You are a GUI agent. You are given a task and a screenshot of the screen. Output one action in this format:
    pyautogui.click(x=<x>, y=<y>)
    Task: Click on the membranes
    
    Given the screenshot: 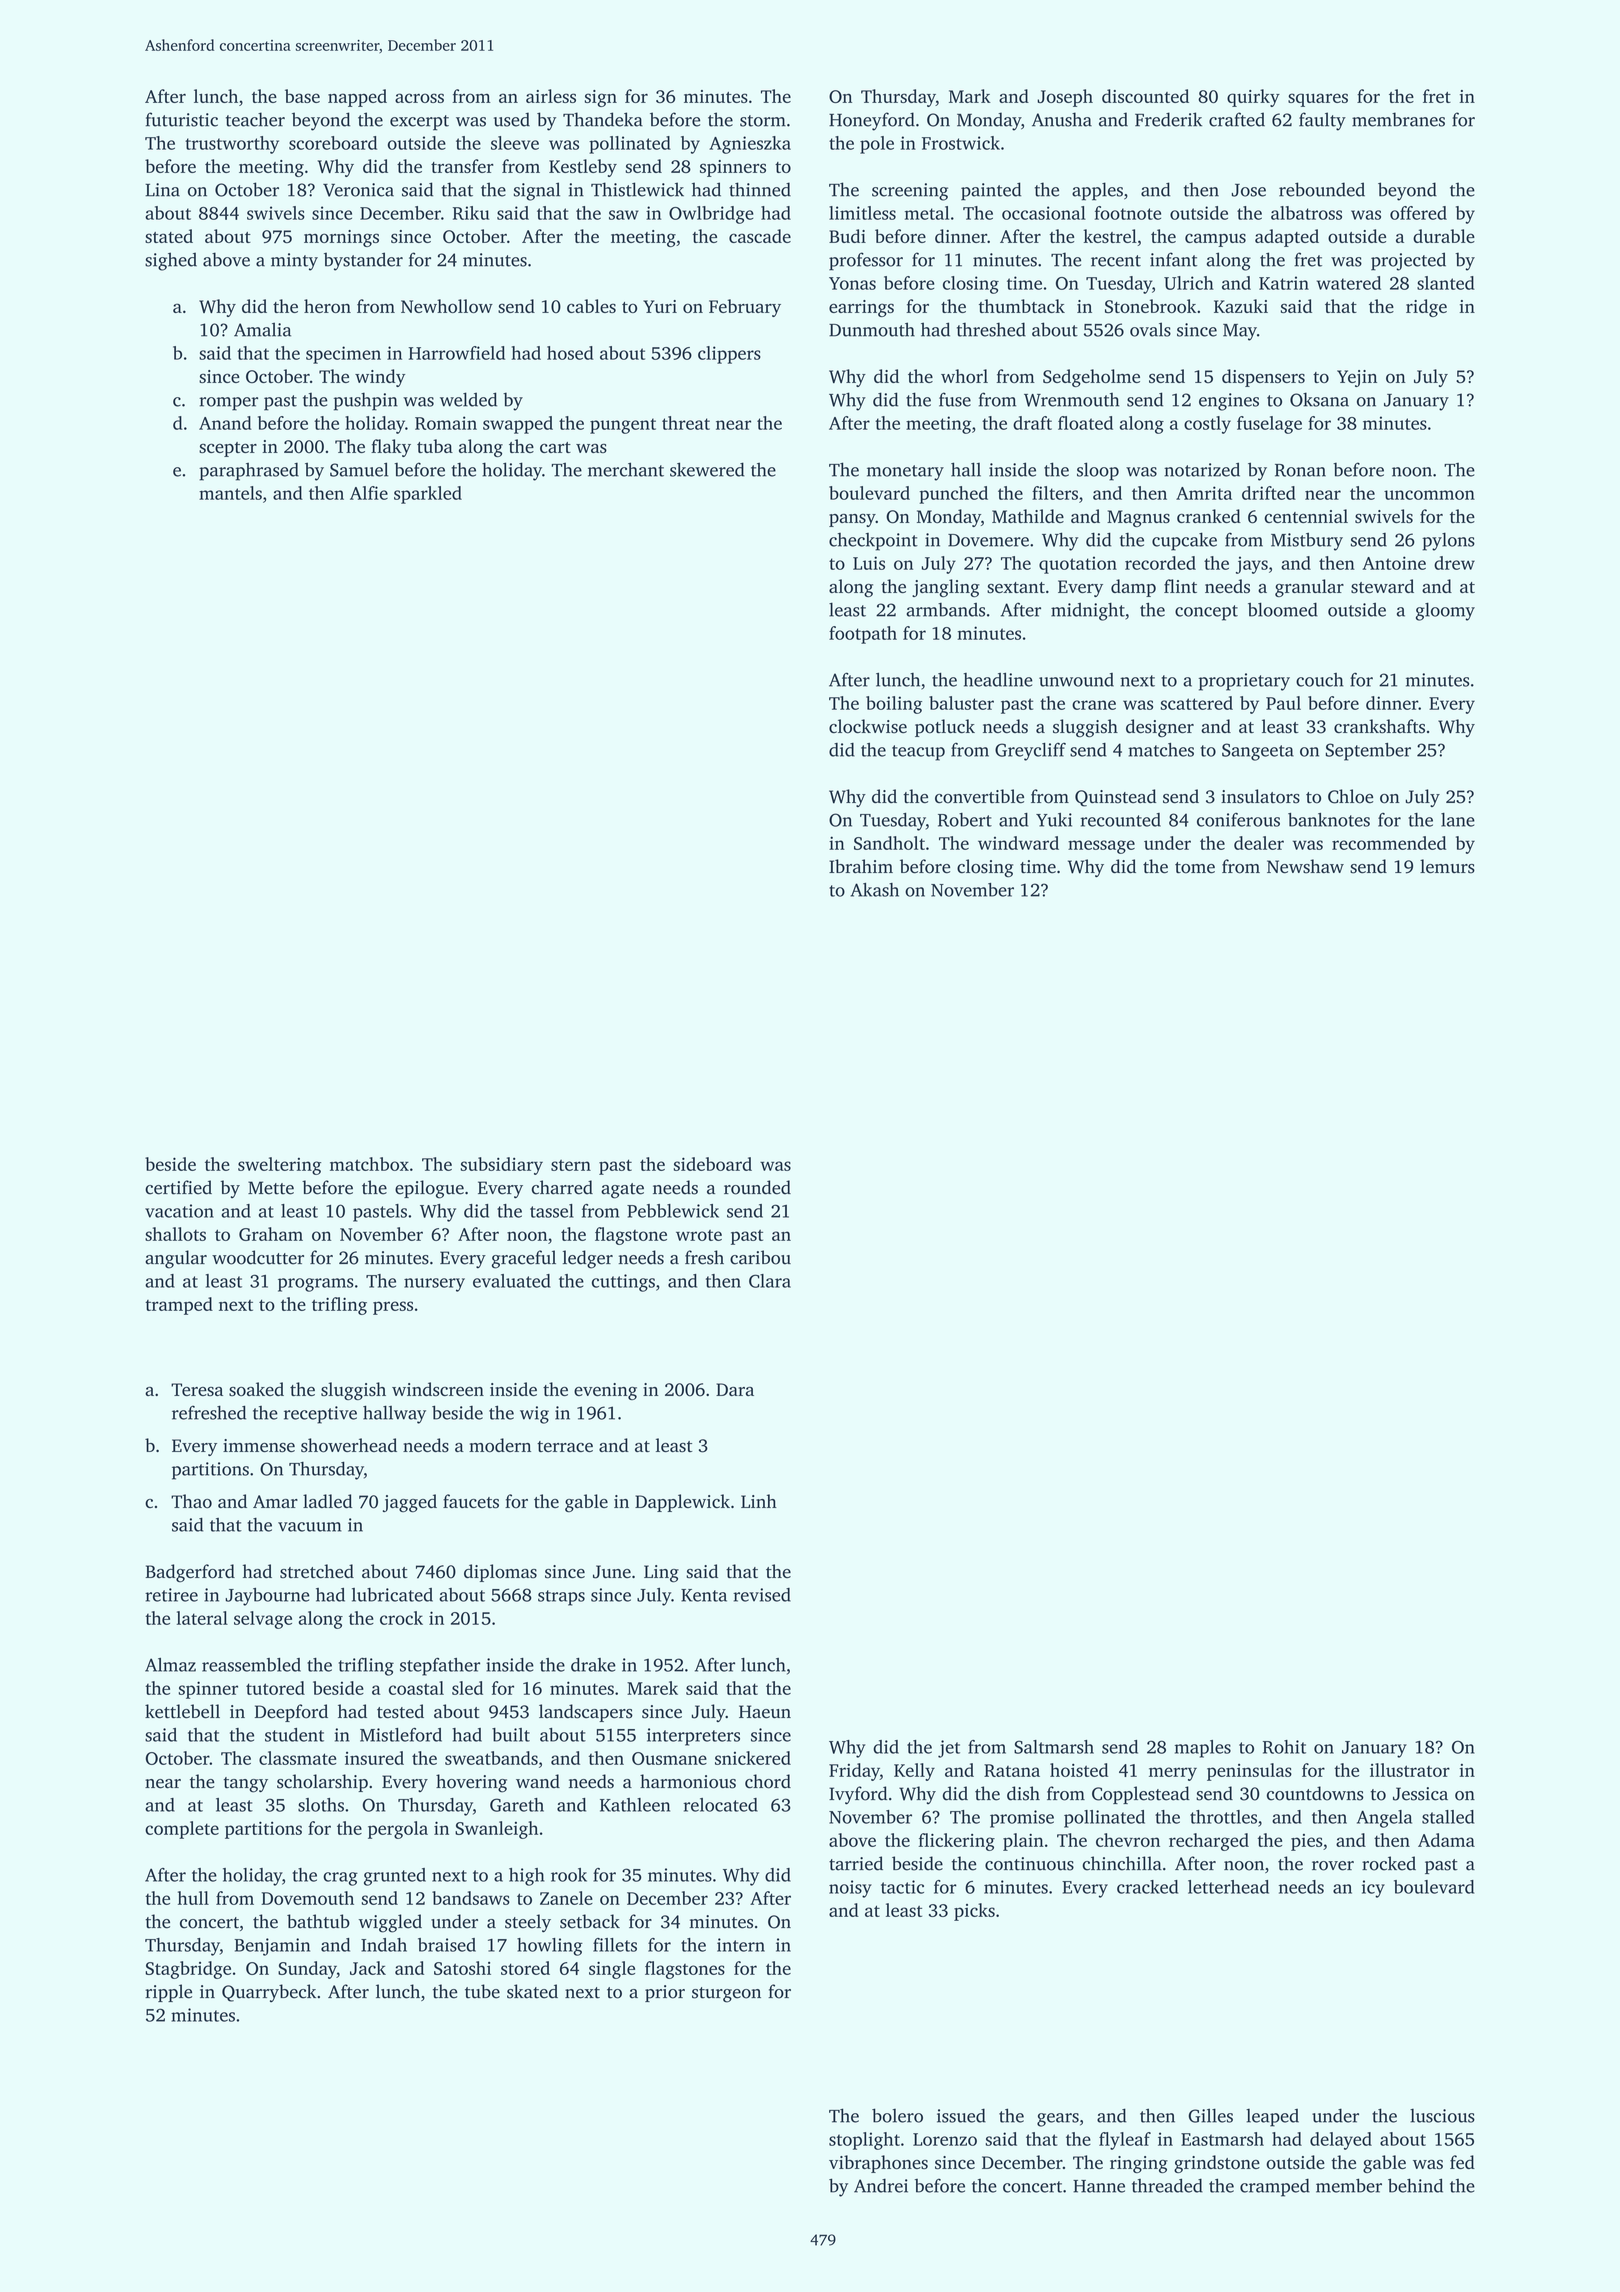 What is the action you would take?
    pyautogui.click(x=1398, y=119)
